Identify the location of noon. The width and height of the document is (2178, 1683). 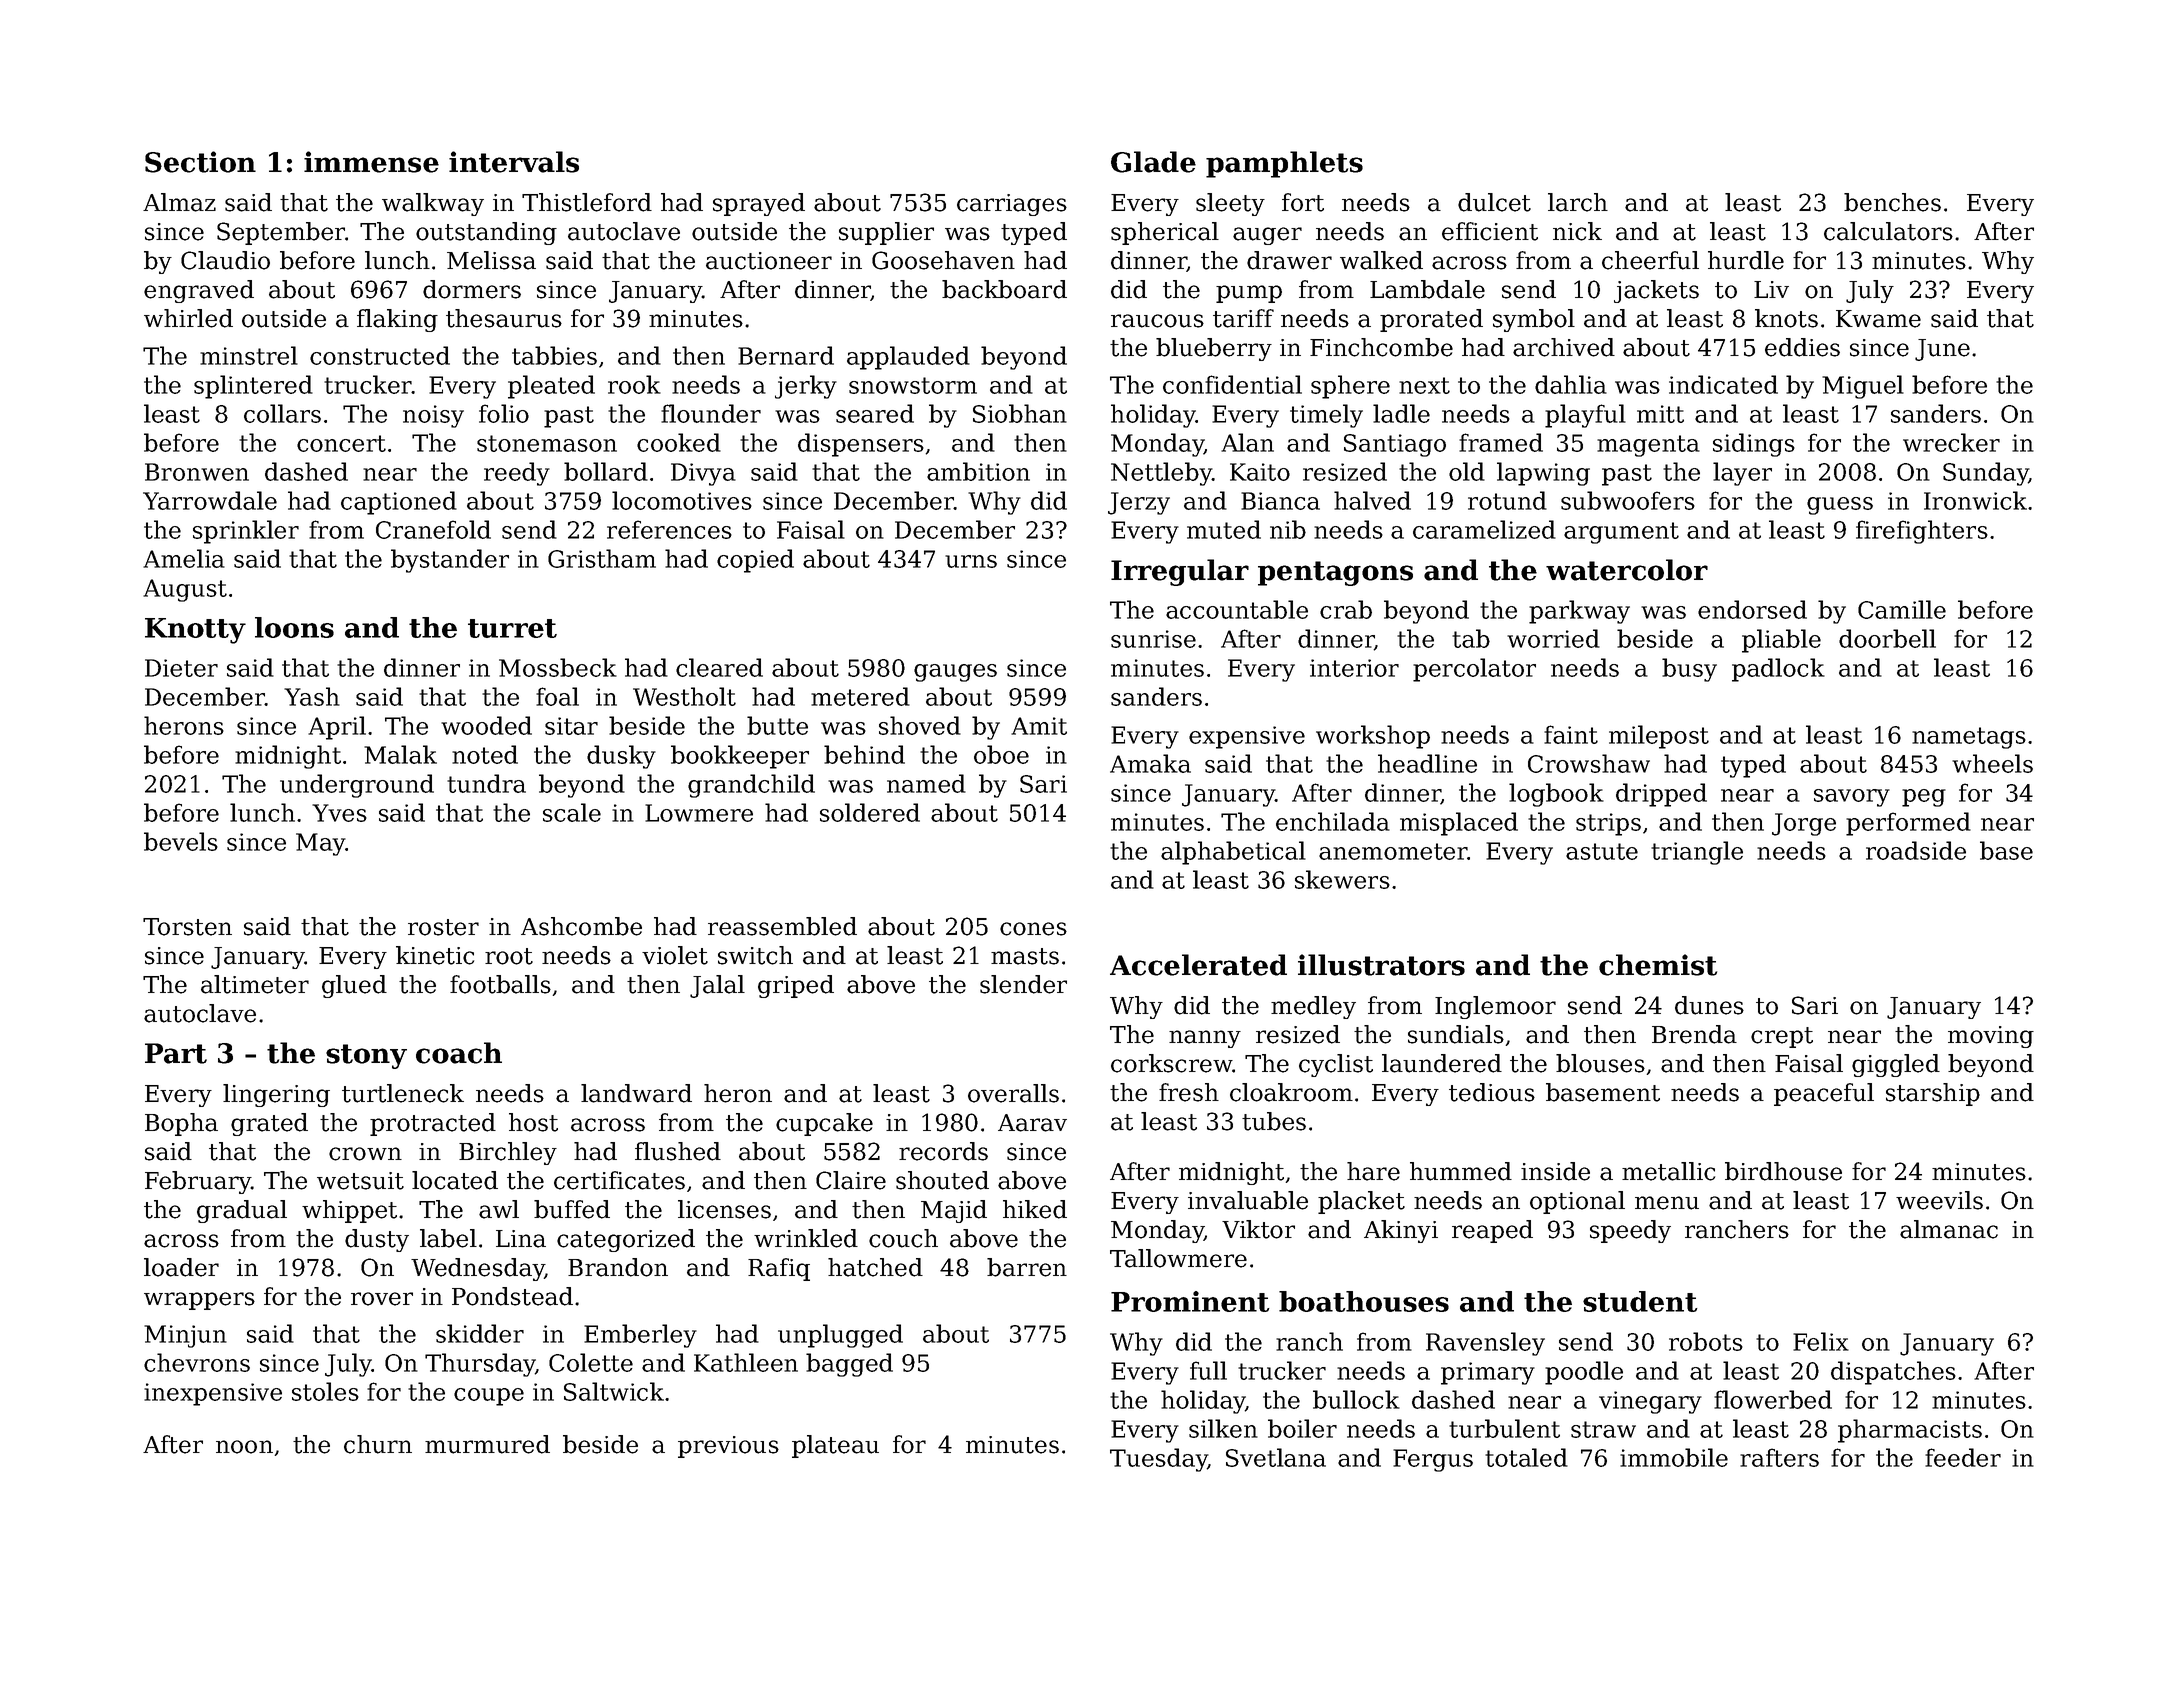
(244, 1447).
